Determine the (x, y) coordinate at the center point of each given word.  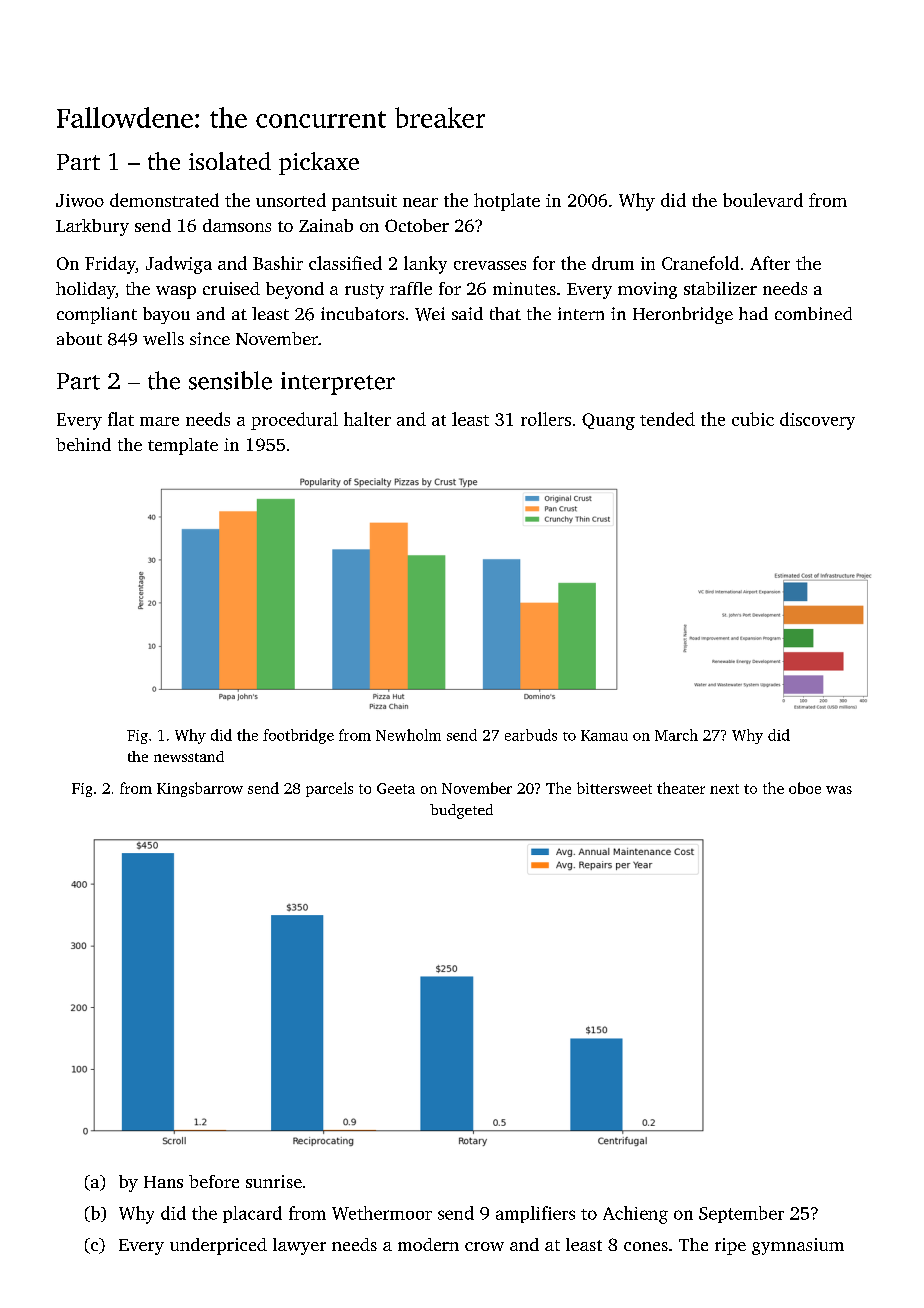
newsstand (189, 756)
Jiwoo (80, 200)
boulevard (763, 200)
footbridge (298, 736)
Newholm (408, 735)
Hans (163, 1182)
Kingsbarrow (200, 789)
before (214, 1181)
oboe (805, 788)
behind (83, 444)
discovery (817, 421)
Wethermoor (382, 1213)
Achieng (635, 1215)
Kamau (604, 735)
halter (367, 419)
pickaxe (319, 163)
